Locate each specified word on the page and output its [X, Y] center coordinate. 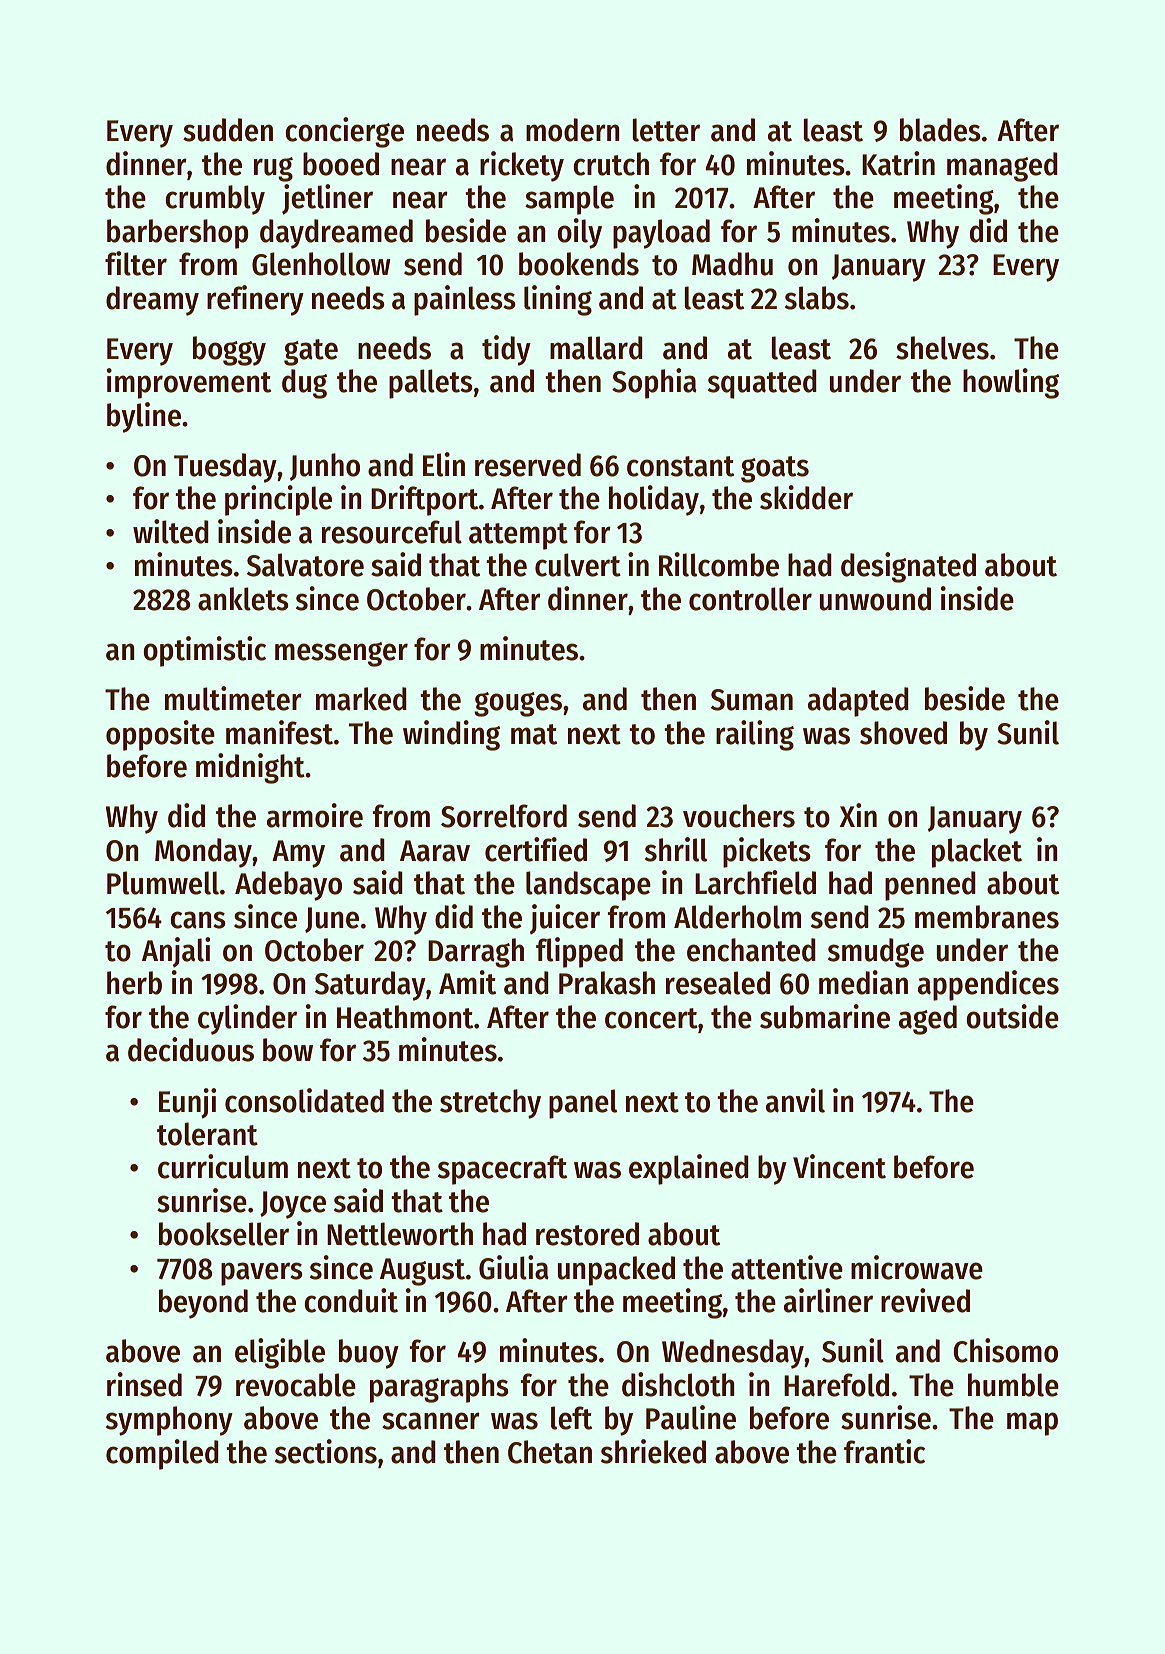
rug [273, 169]
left [571, 1418]
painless [465, 300]
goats [775, 469]
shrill [676, 849]
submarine [825, 1016]
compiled [162, 1454]
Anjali [176, 952]
